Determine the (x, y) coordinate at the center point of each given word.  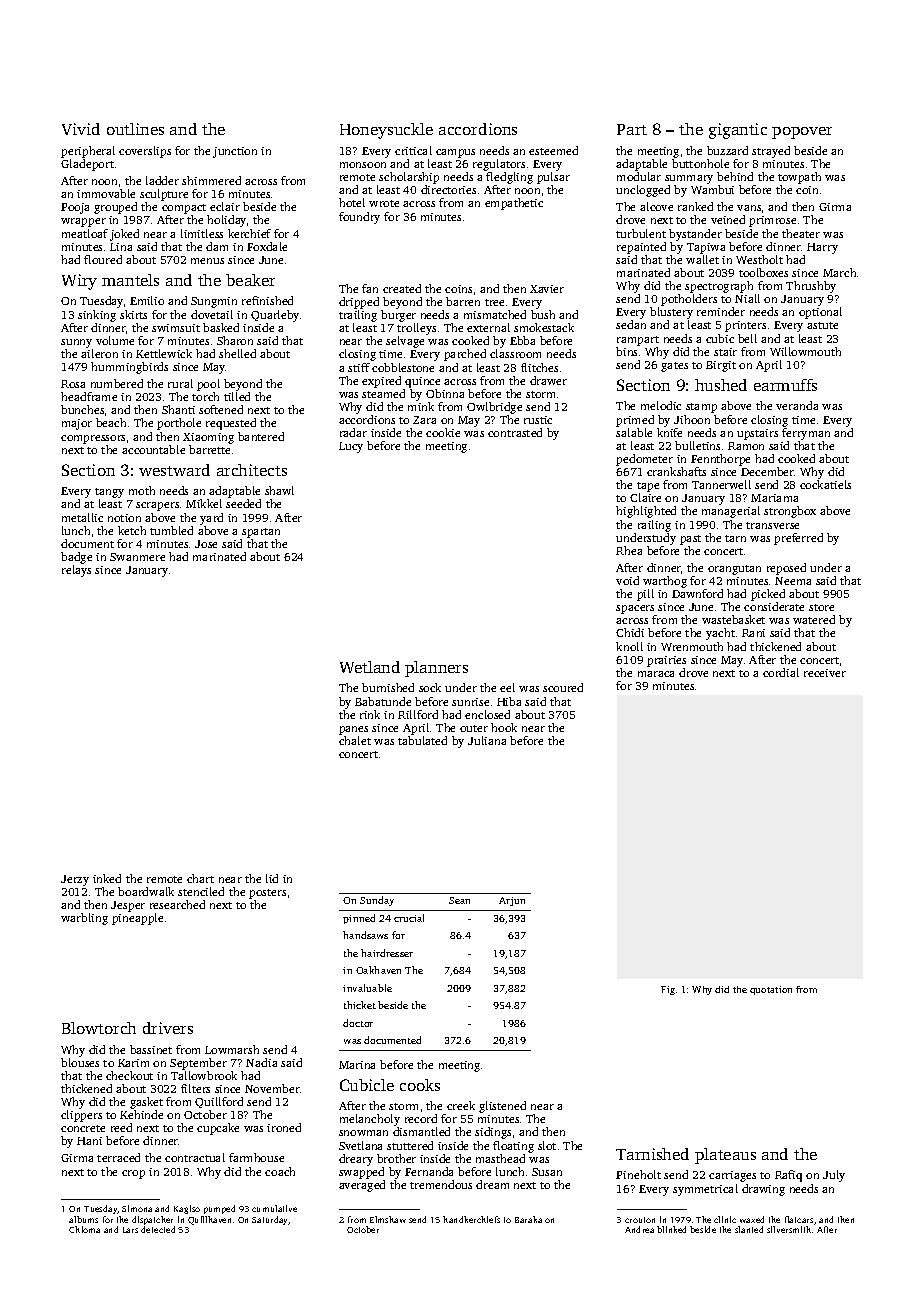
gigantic (738, 131)
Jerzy (75, 880)
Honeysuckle (386, 131)
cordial (781, 672)
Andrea (639, 1229)
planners (436, 669)
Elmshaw (388, 1219)
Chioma (84, 1229)
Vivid (81, 129)
